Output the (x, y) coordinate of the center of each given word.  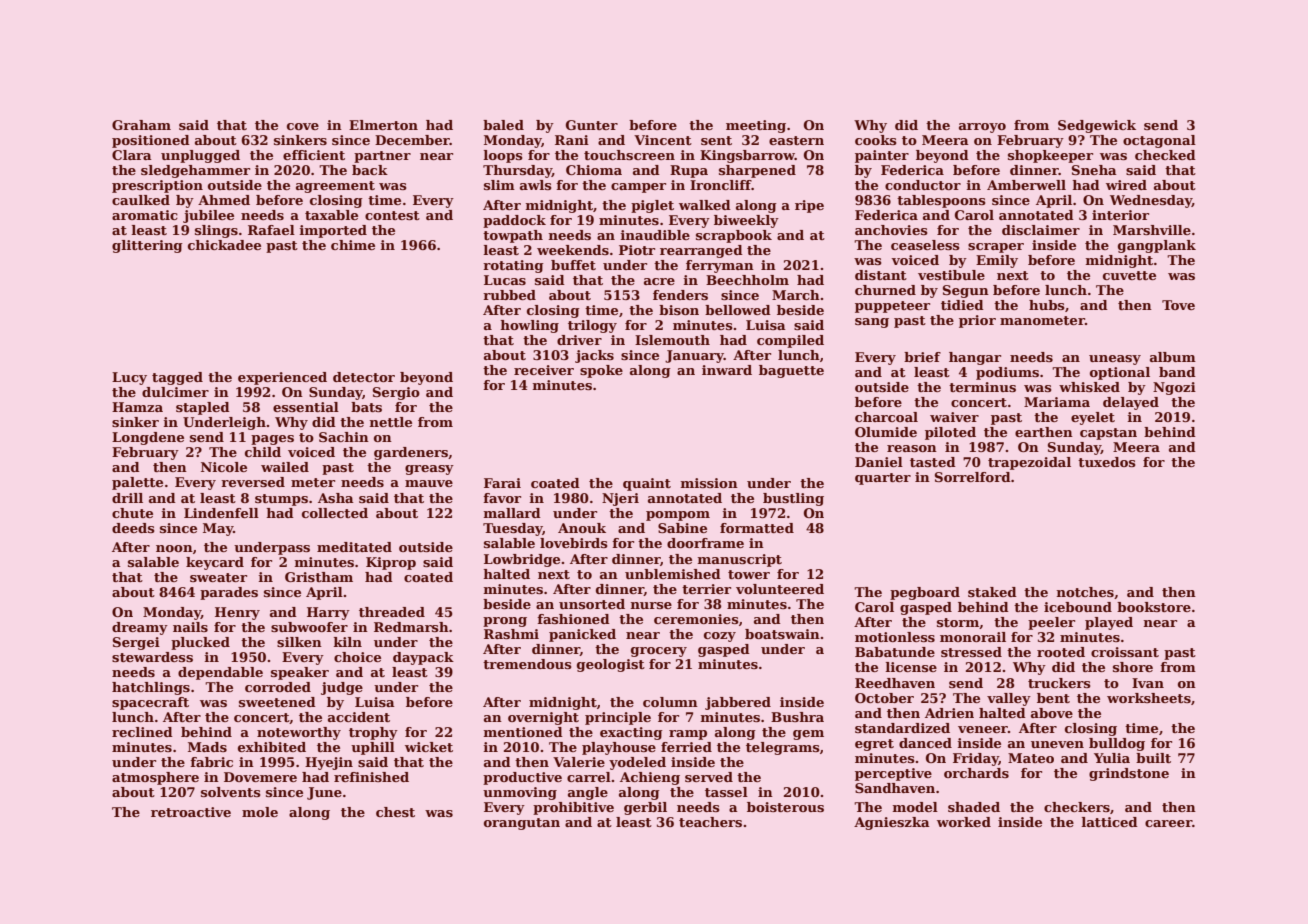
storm (958, 623)
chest (395, 812)
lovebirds (574, 543)
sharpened (757, 171)
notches (1085, 592)
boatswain (782, 634)
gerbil (645, 808)
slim (499, 185)
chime (353, 245)
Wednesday (1151, 201)
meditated (354, 547)
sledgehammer (195, 171)
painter (882, 156)
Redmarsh (411, 627)
